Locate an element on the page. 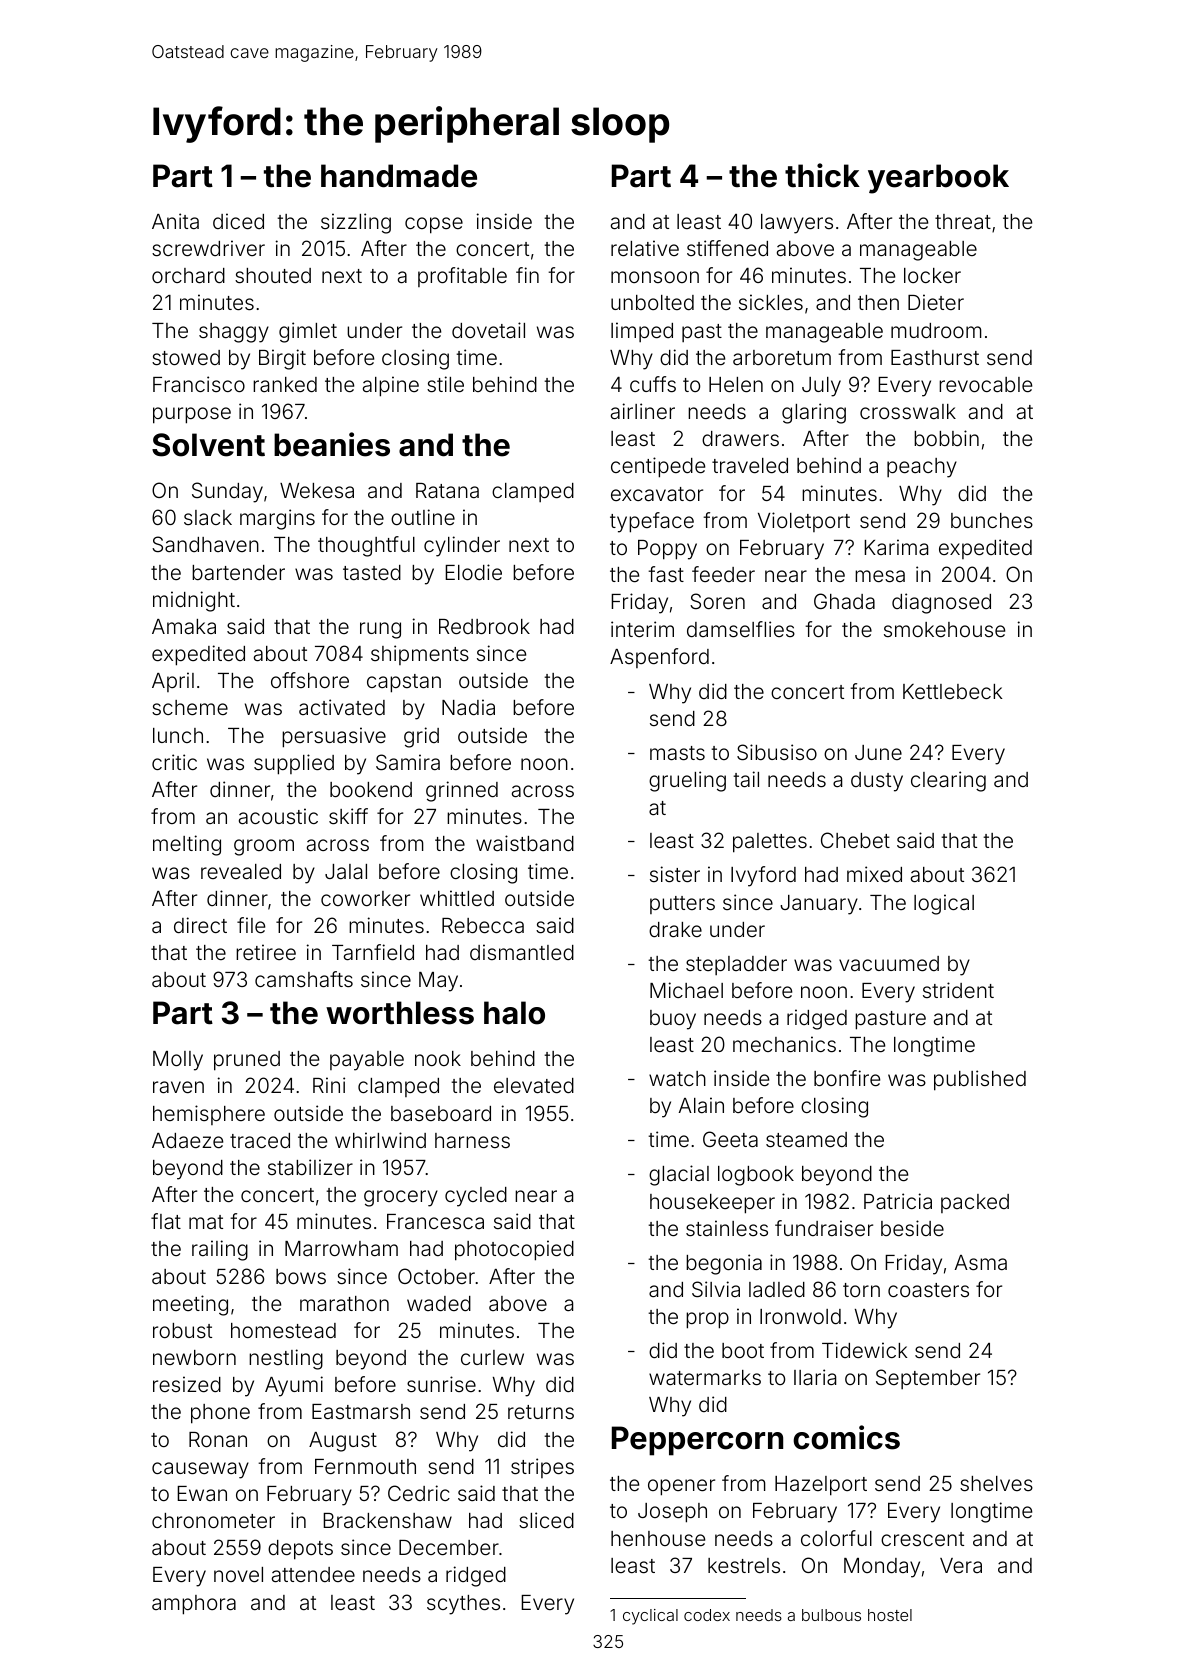 This document has width=1185, height=1676. sister is located at coordinates (675, 874).
